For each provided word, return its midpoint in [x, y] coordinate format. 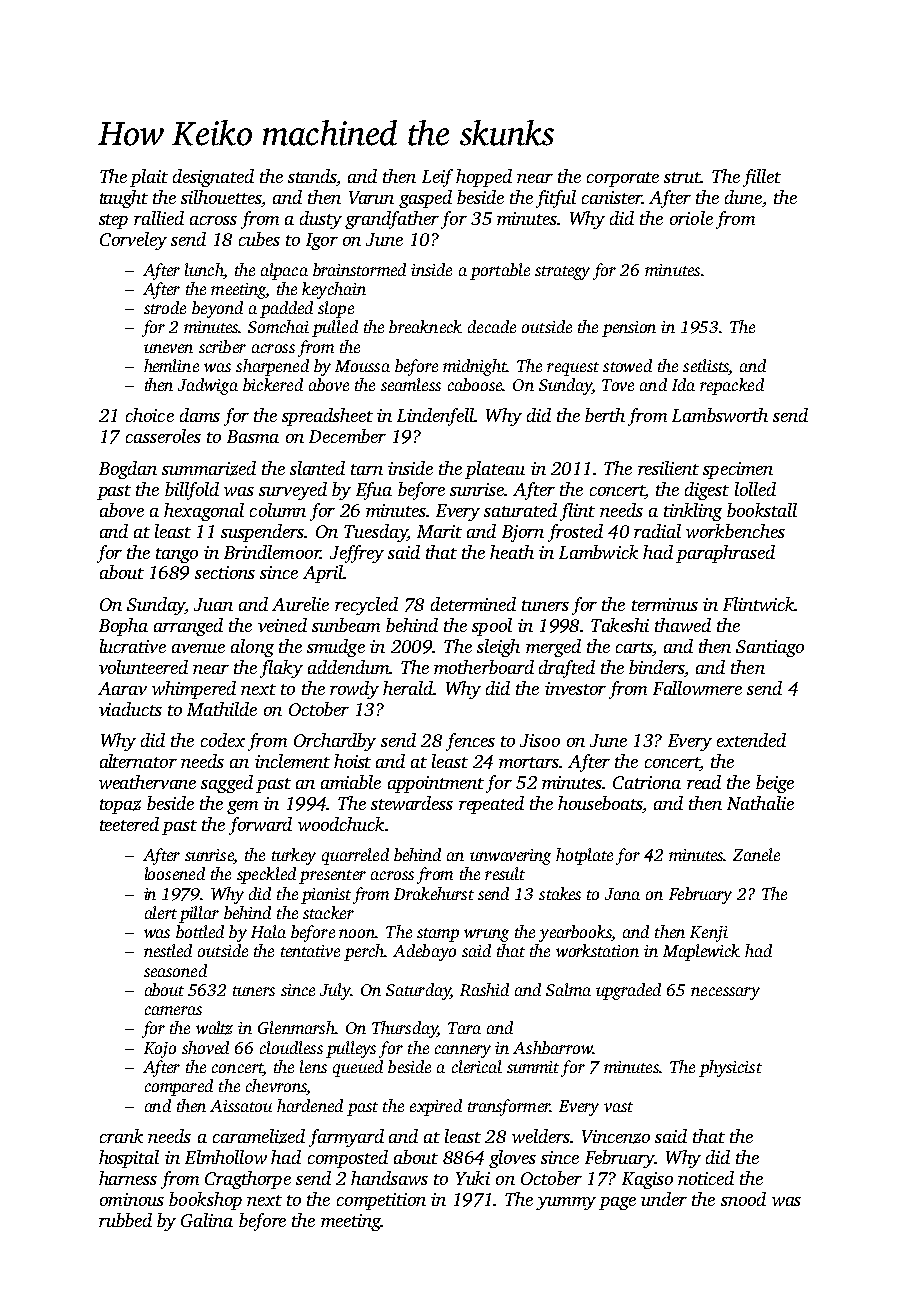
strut [682, 177]
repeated [491, 805]
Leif [437, 178]
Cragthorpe [248, 1180]
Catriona [647, 782]
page [617, 1203]
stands [312, 176]
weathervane [147, 782]
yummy [566, 1203]
